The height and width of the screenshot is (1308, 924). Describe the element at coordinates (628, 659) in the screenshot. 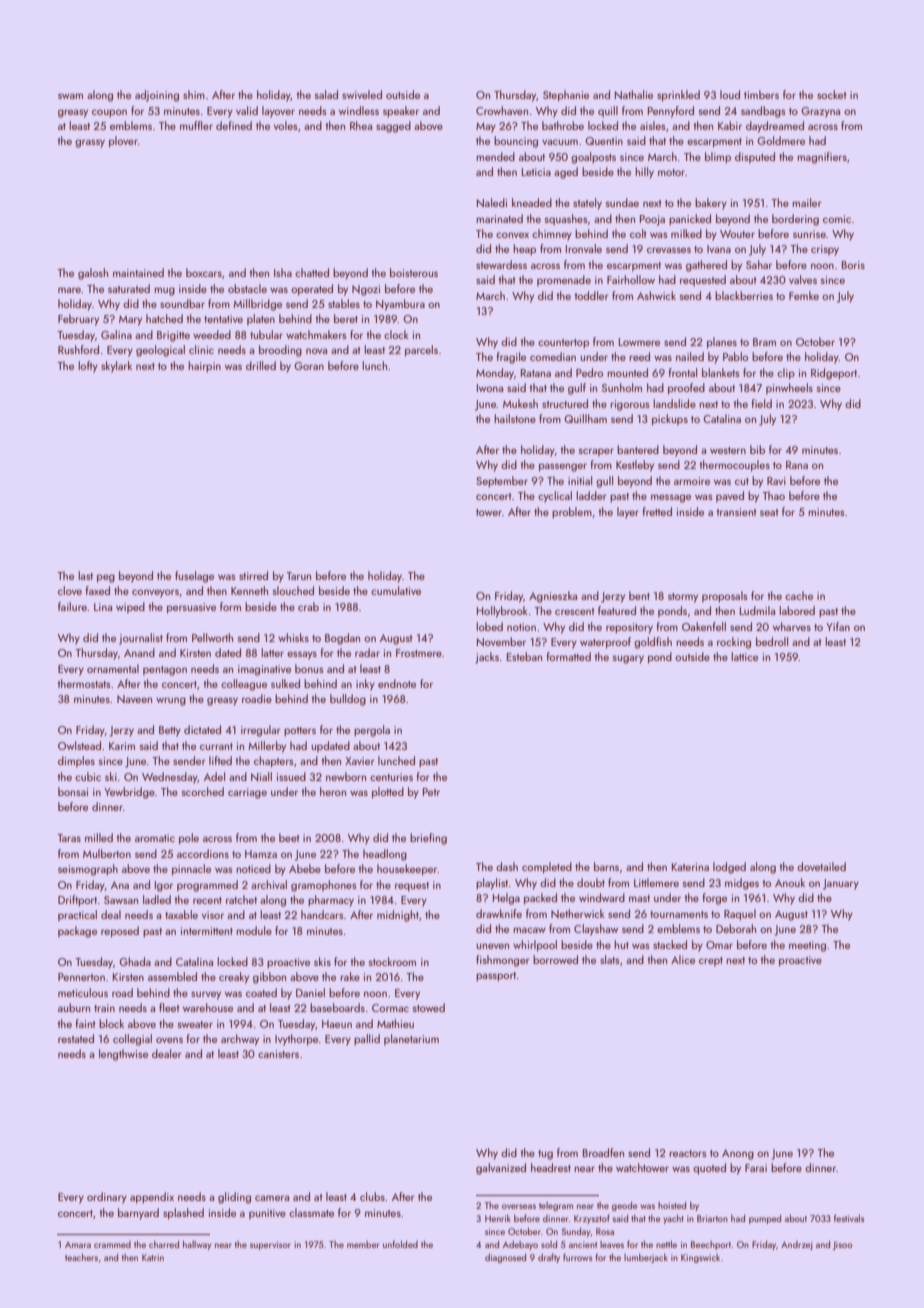

I see `sugary` at that location.
